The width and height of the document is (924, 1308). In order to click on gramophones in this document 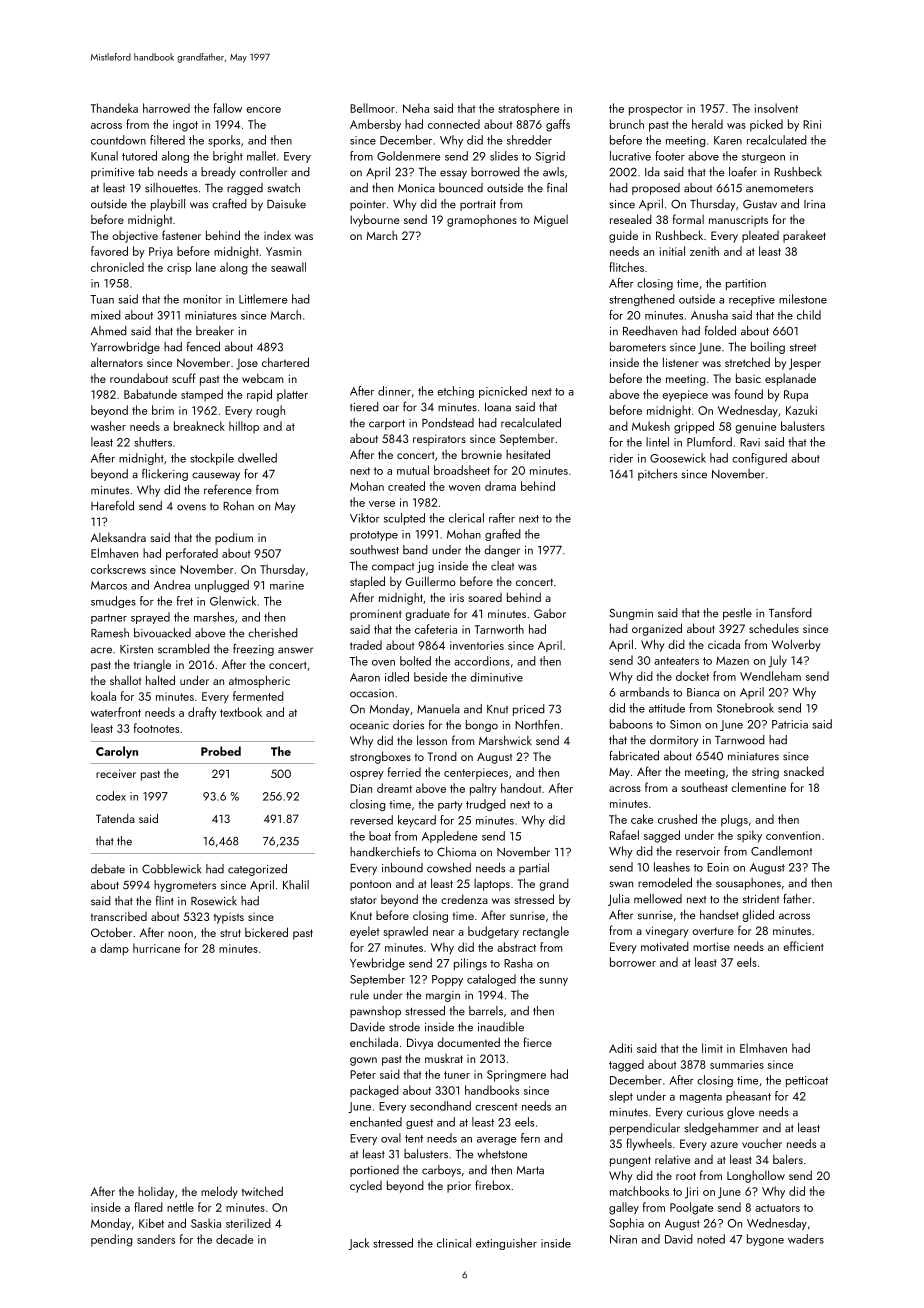, I will do `click(482, 221)`.
